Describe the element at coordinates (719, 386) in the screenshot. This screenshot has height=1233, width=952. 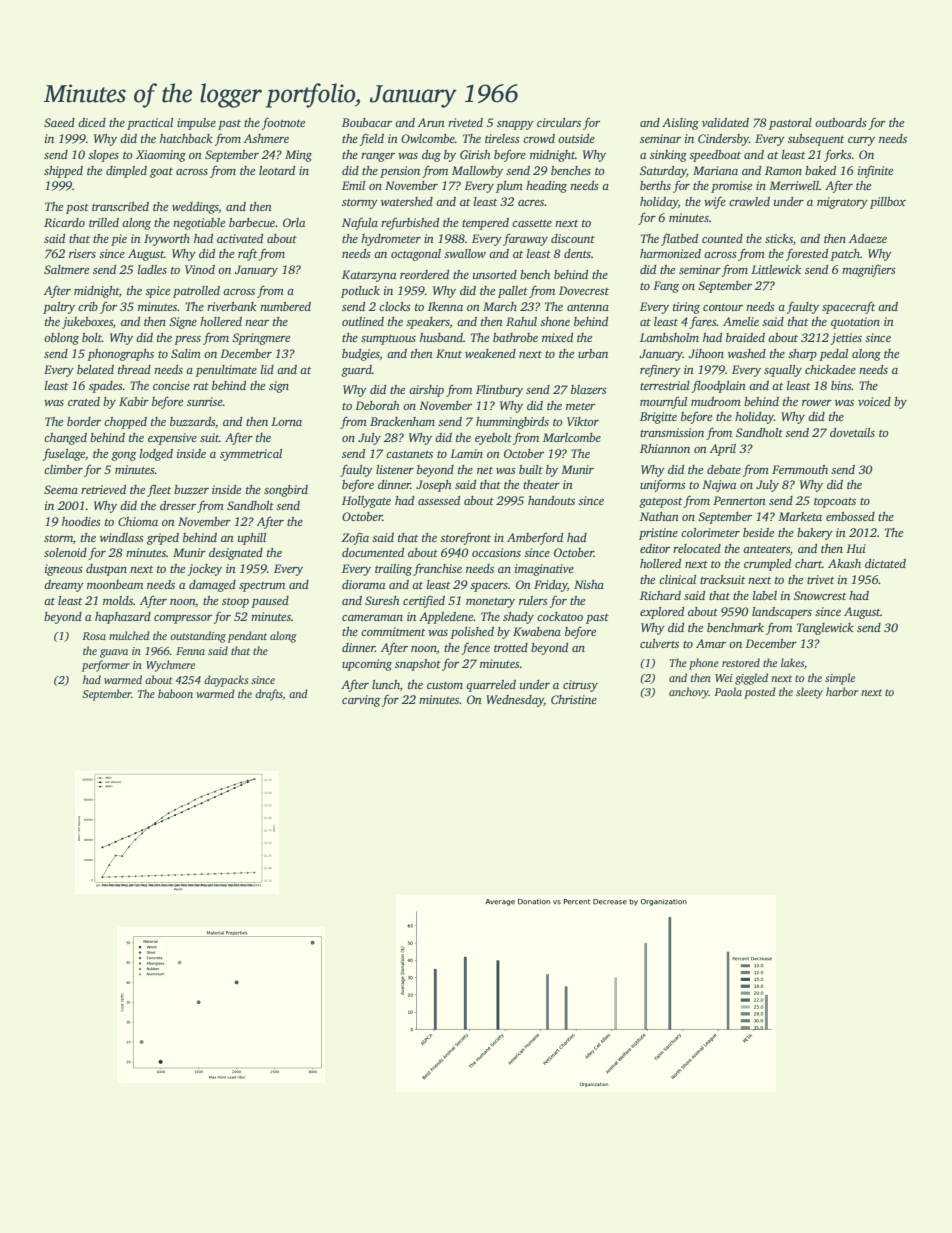
I see `floodplain` at that location.
